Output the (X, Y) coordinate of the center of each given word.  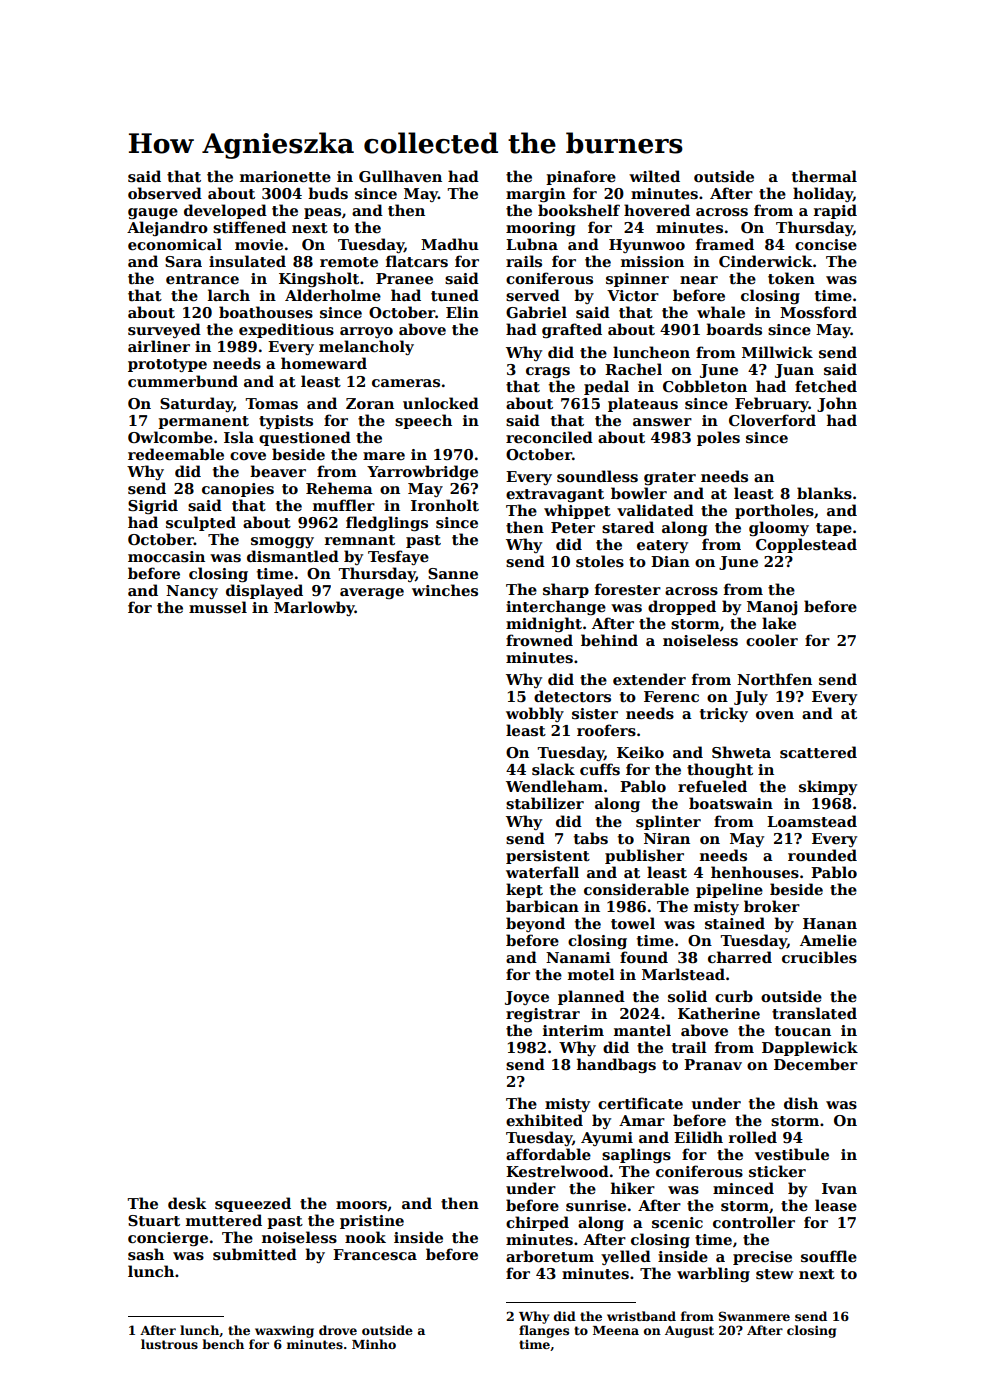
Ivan (839, 1188)
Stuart (154, 1220)
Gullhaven (400, 176)
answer (662, 422)
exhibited (544, 1120)
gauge (153, 213)
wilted (654, 176)
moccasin (166, 557)
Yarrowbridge (422, 472)
